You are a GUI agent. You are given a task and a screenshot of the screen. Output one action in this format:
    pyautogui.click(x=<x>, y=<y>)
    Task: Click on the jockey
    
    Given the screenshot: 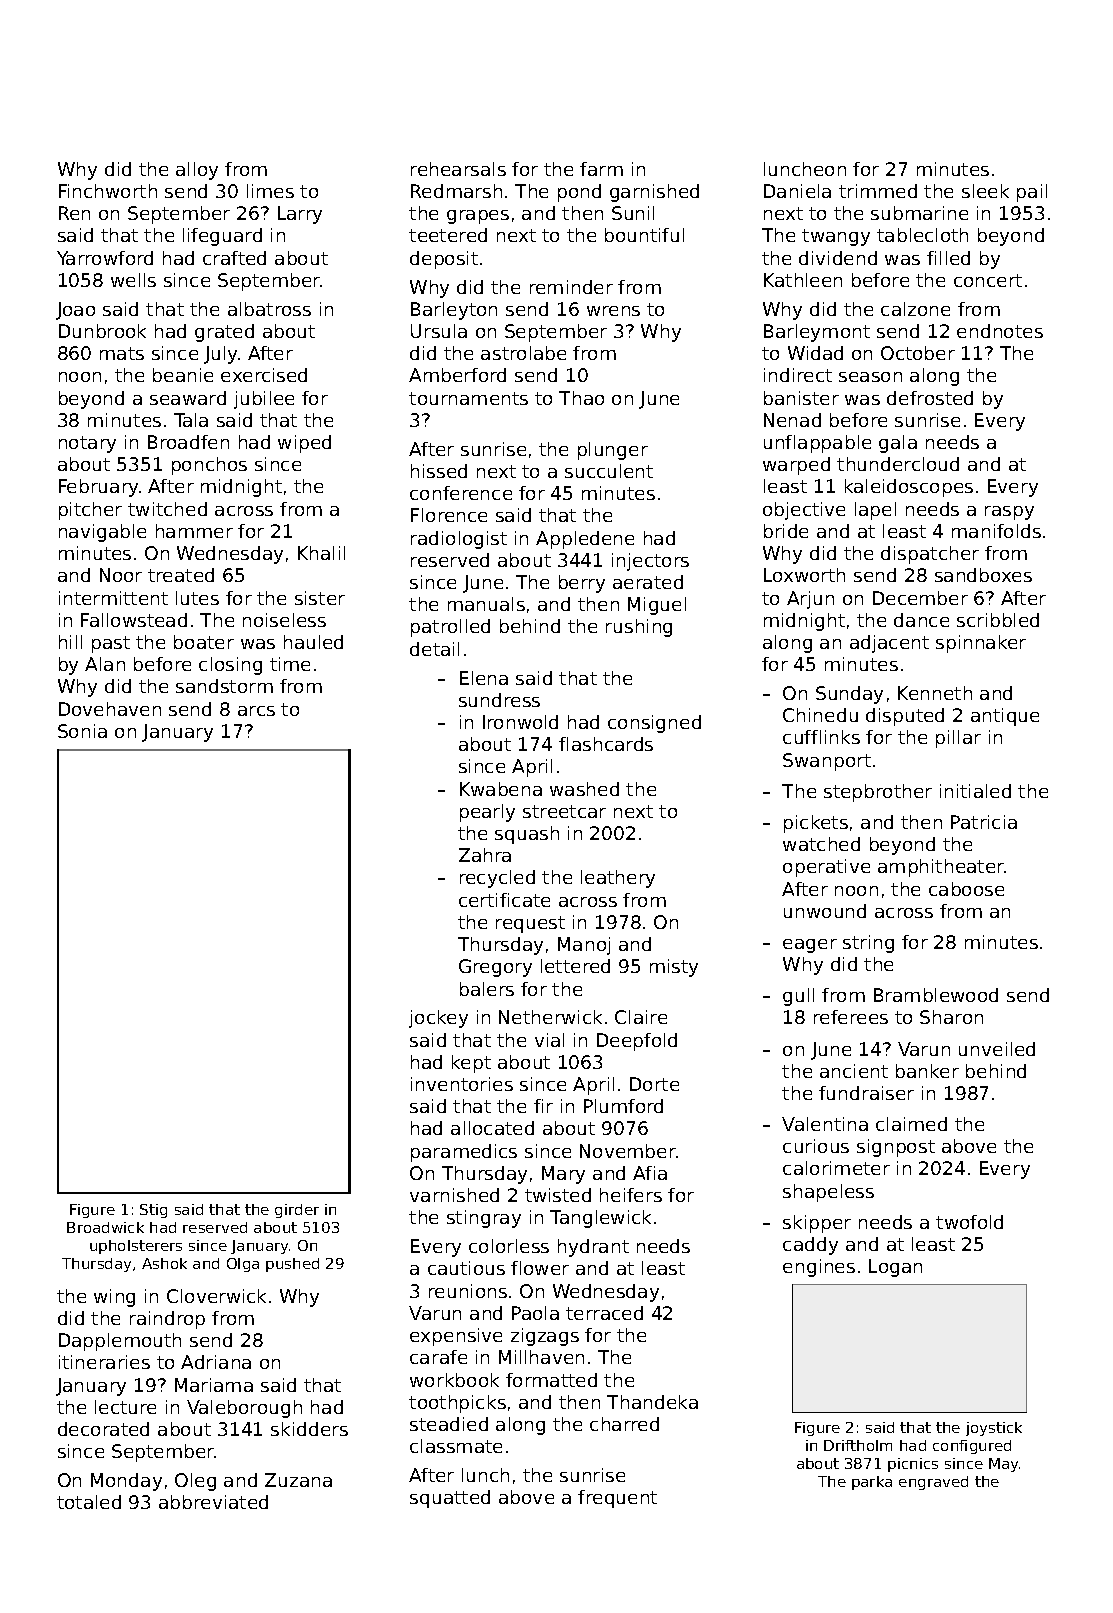 What is the action you would take?
    pyautogui.click(x=438, y=1019)
